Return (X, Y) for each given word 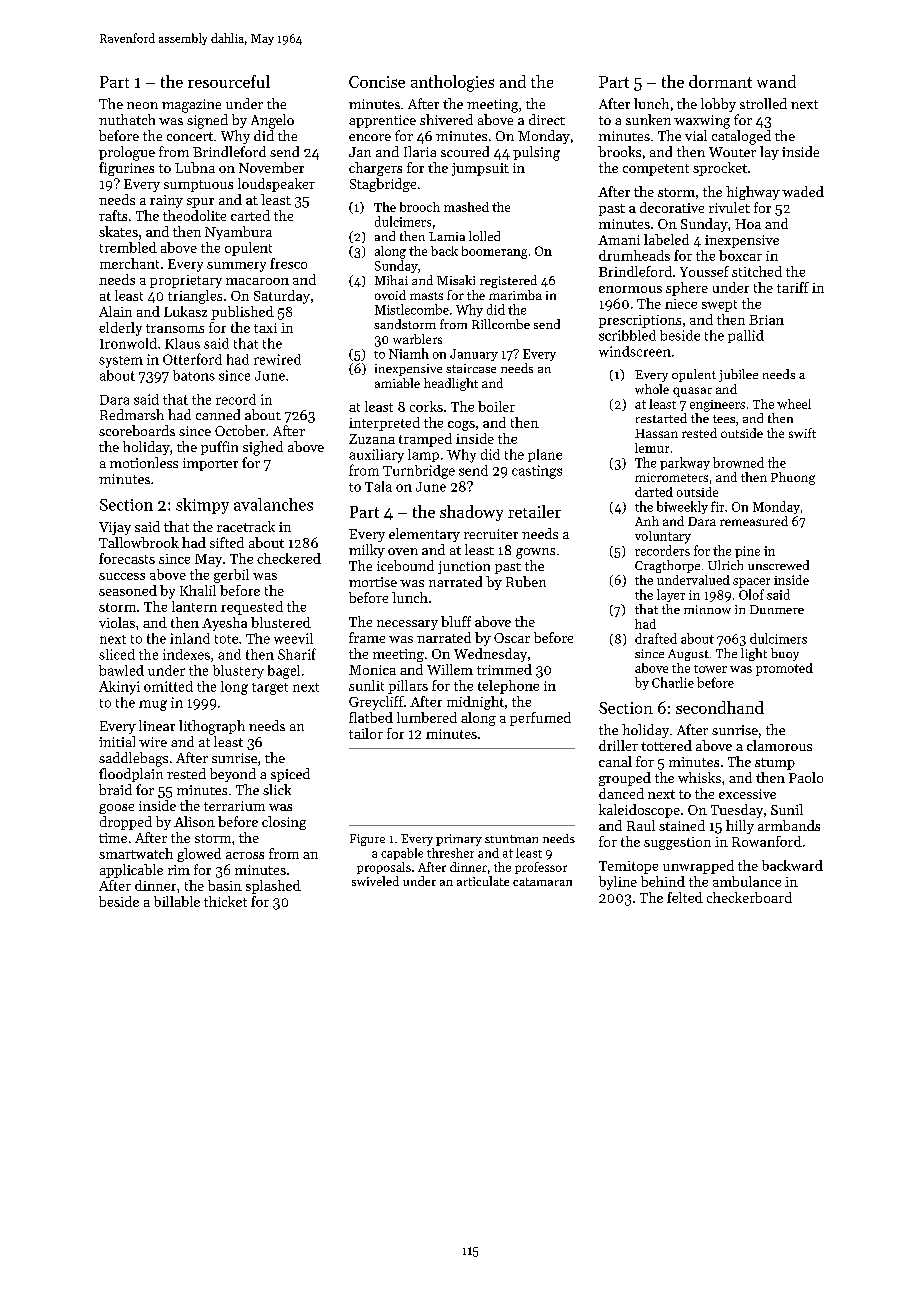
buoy (785, 654)
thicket (225, 901)
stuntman (511, 839)
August (688, 655)
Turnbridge (419, 472)
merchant (129, 263)
